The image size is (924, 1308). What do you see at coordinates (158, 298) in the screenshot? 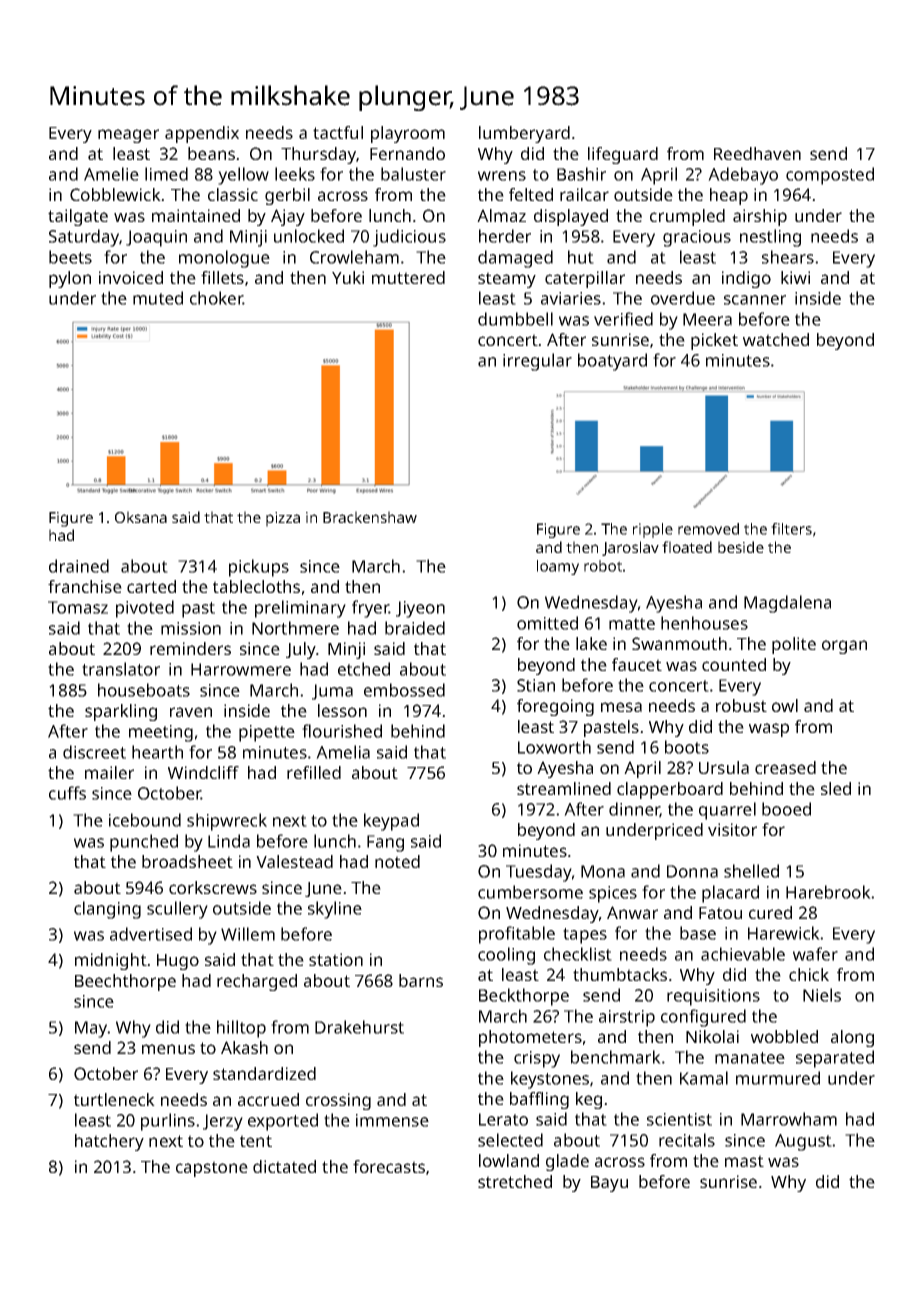
I see `muted` at bounding box center [158, 298].
